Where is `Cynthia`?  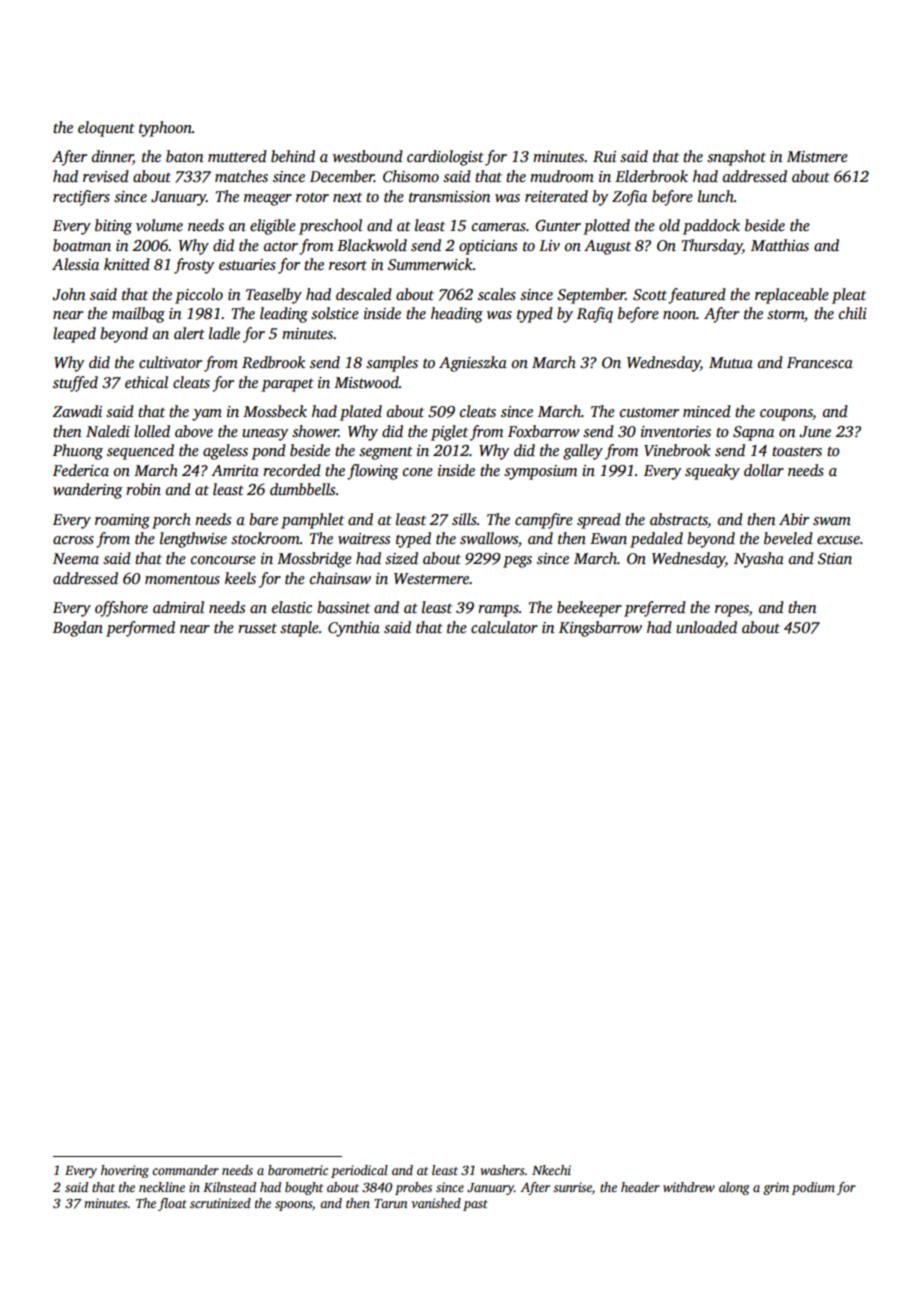 Cynthia is located at coordinates (354, 629).
